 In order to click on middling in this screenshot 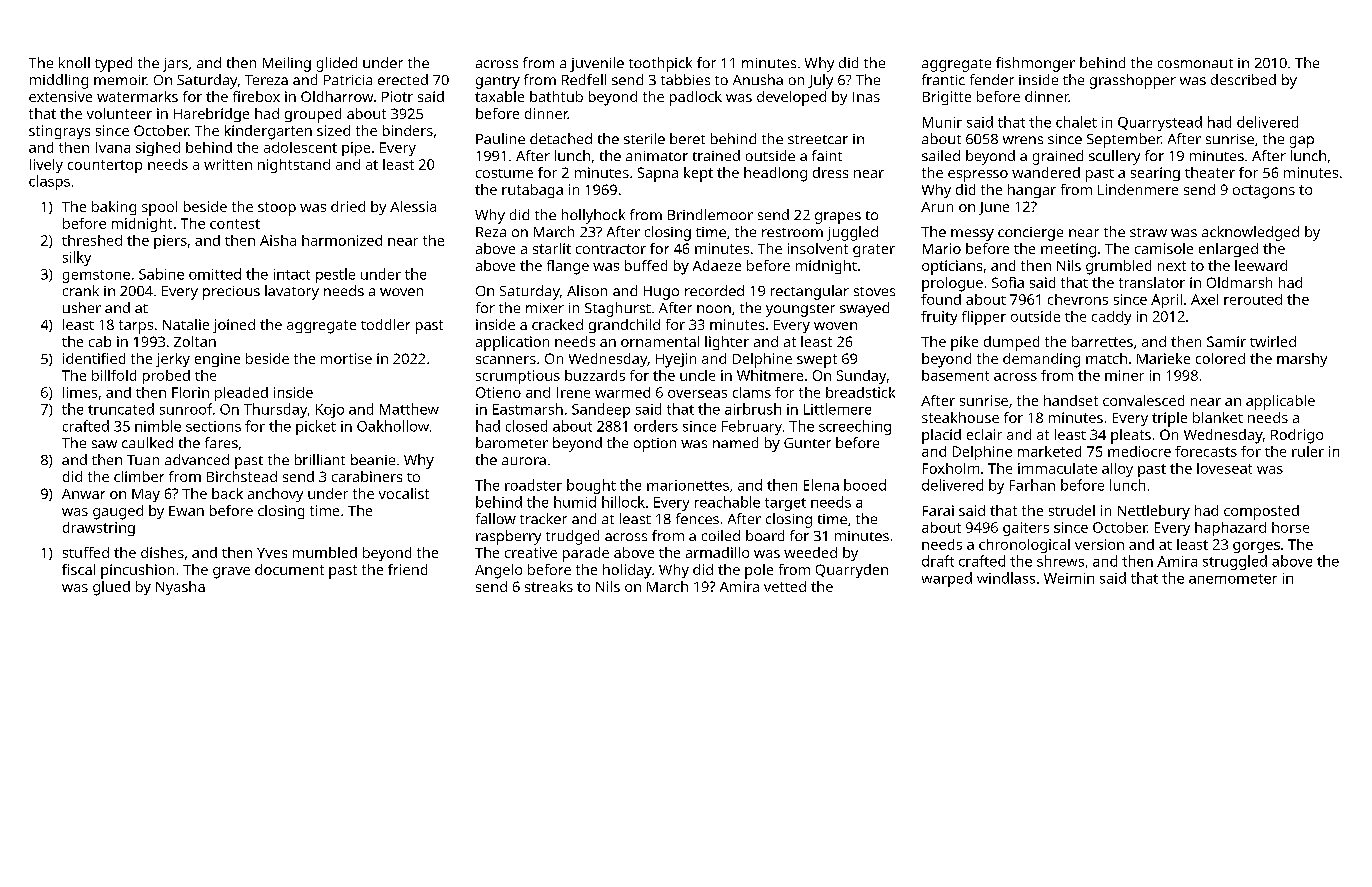, I will do `click(59, 81)`.
